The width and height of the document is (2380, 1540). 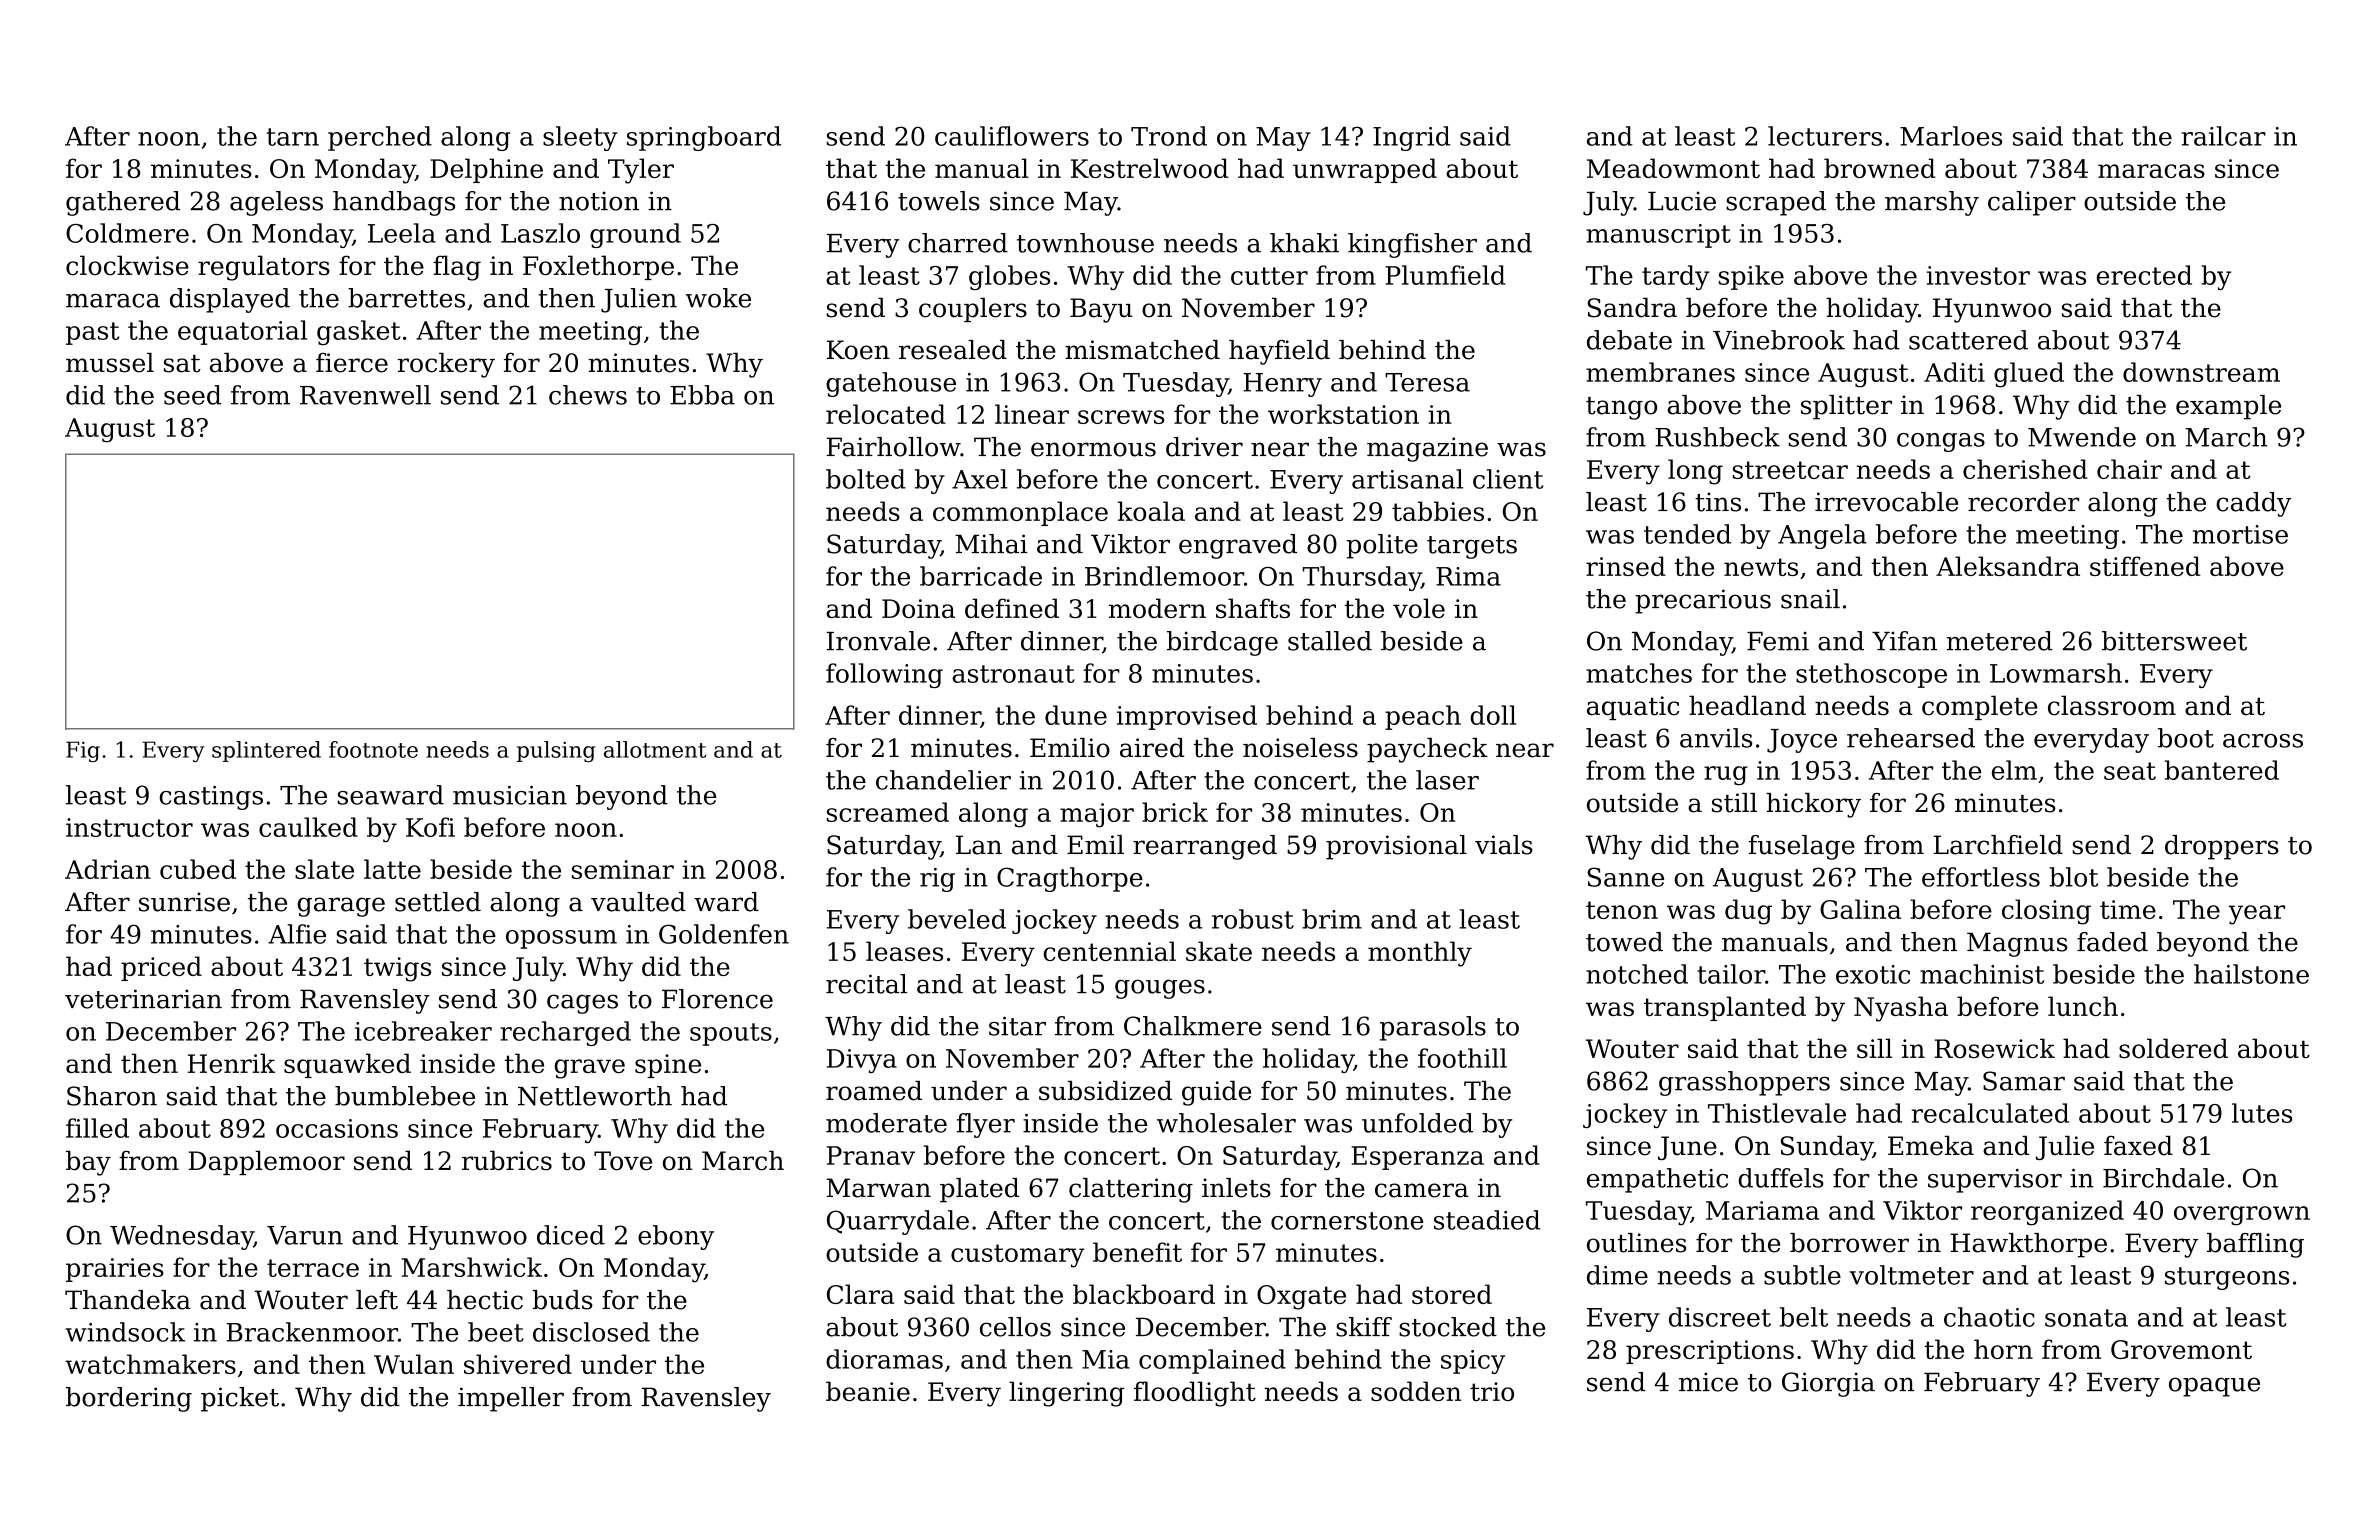 What do you see at coordinates (878, 641) in the document?
I see `Ironvale` at bounding box center [878, 641].
